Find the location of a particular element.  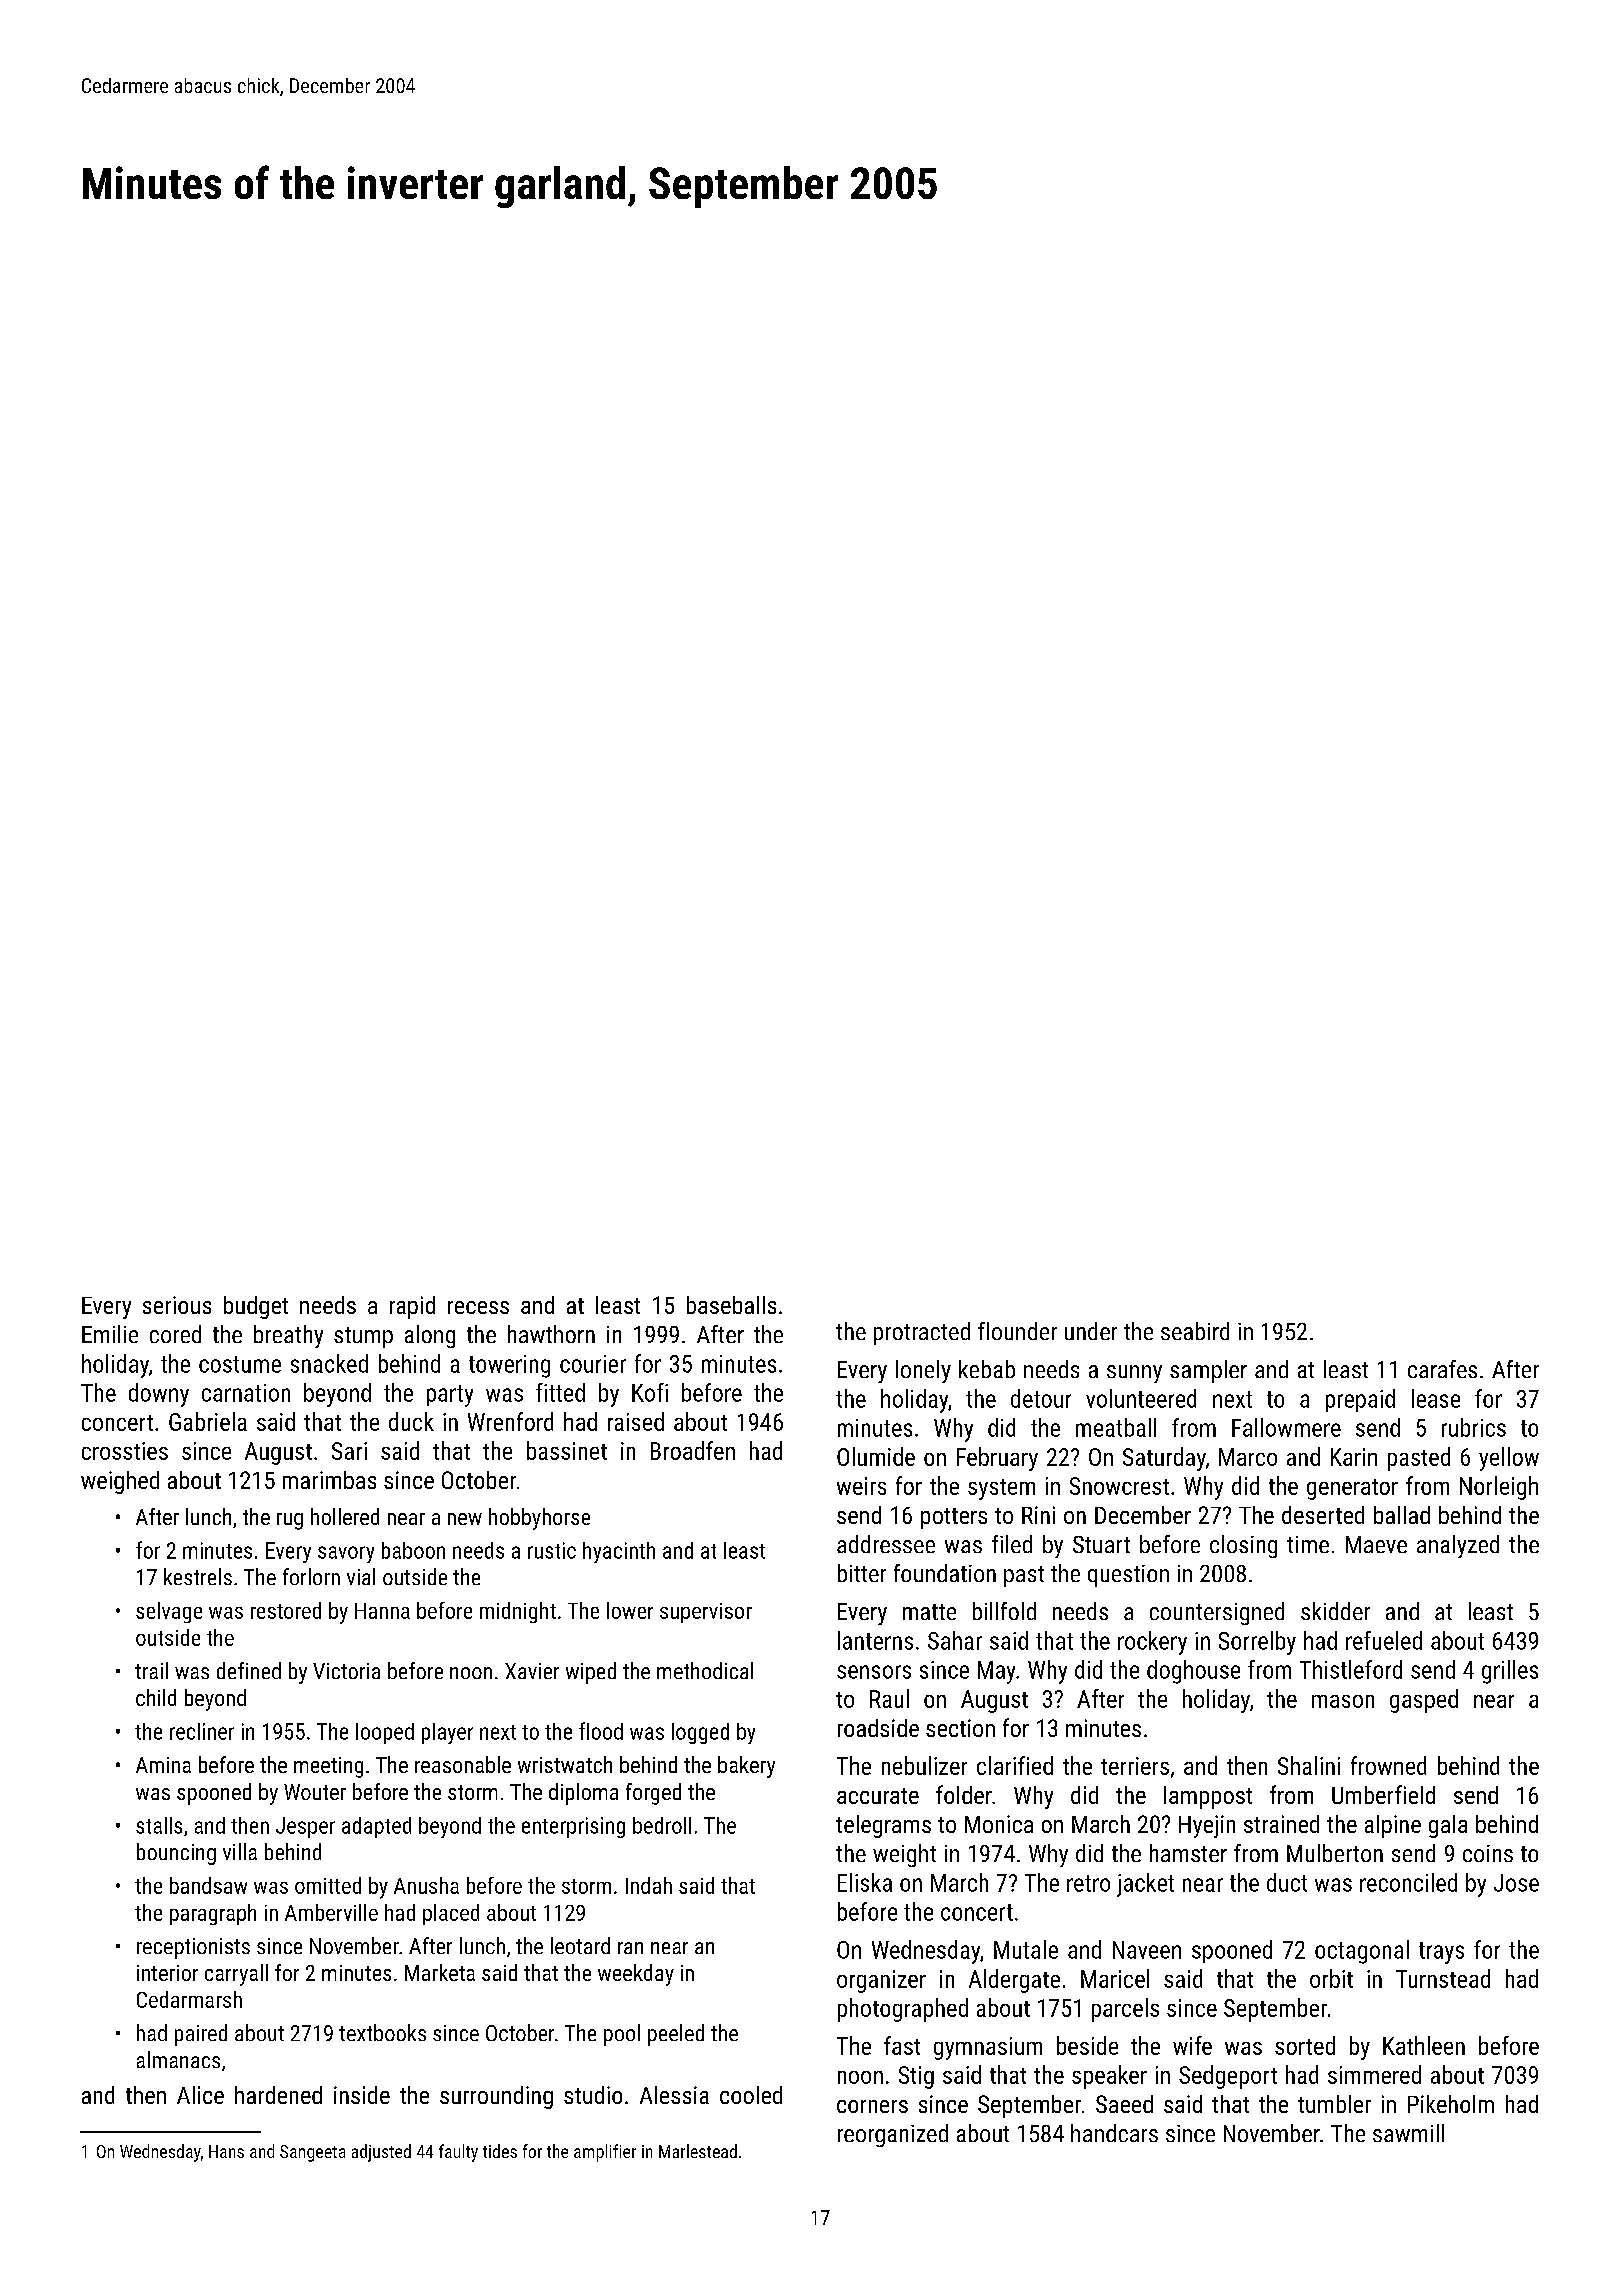

Kofi is located at coordinates (650, 1392).
